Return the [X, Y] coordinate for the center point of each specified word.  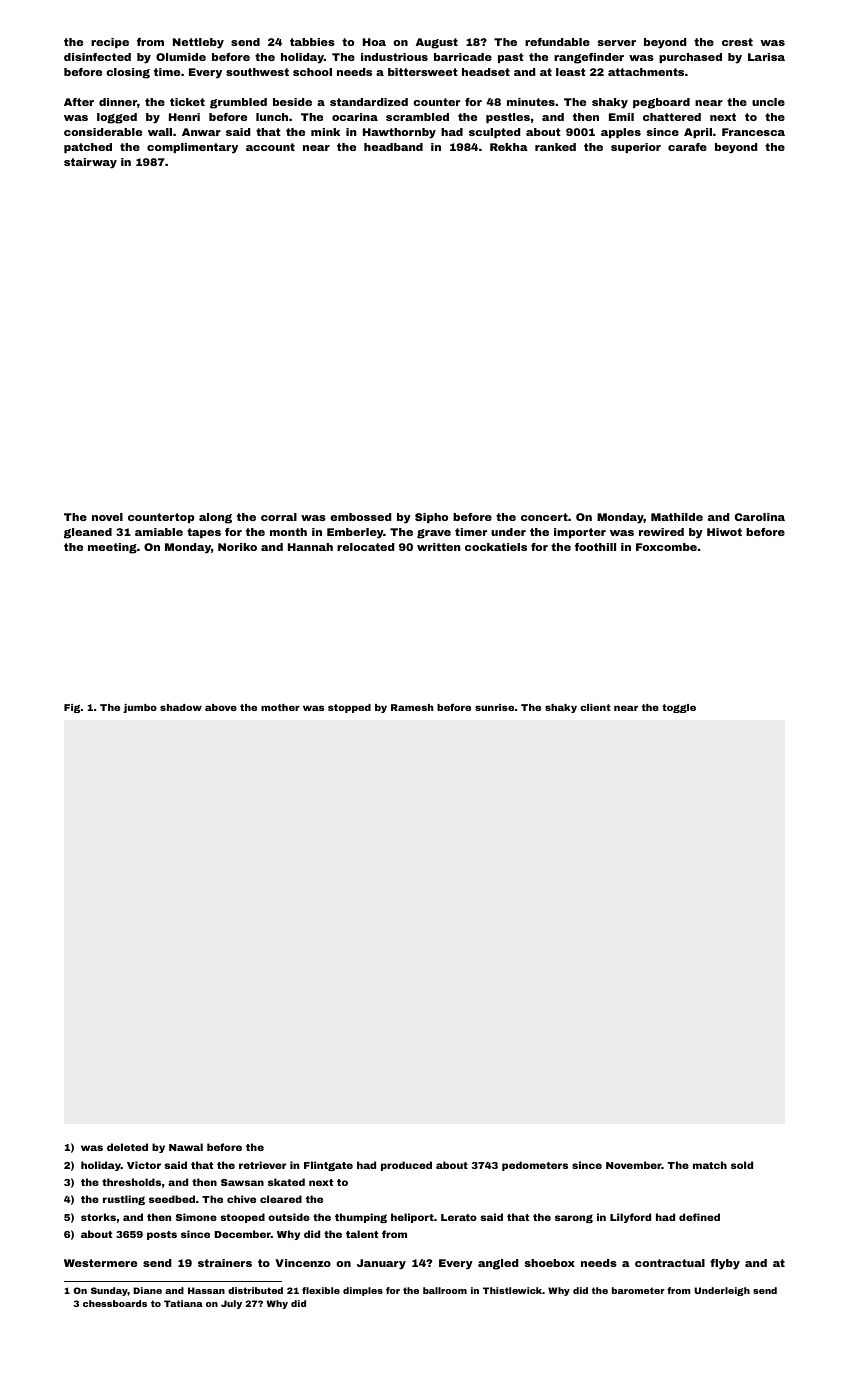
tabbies [312, 42]
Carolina [760, 517]
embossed [360, 517]
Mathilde [677, 517]
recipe [110, 43]
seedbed [172, 1199]
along [215, 518]
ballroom [445, 1290]
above [221, 707]
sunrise [494, 707]
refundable [557, 42]
